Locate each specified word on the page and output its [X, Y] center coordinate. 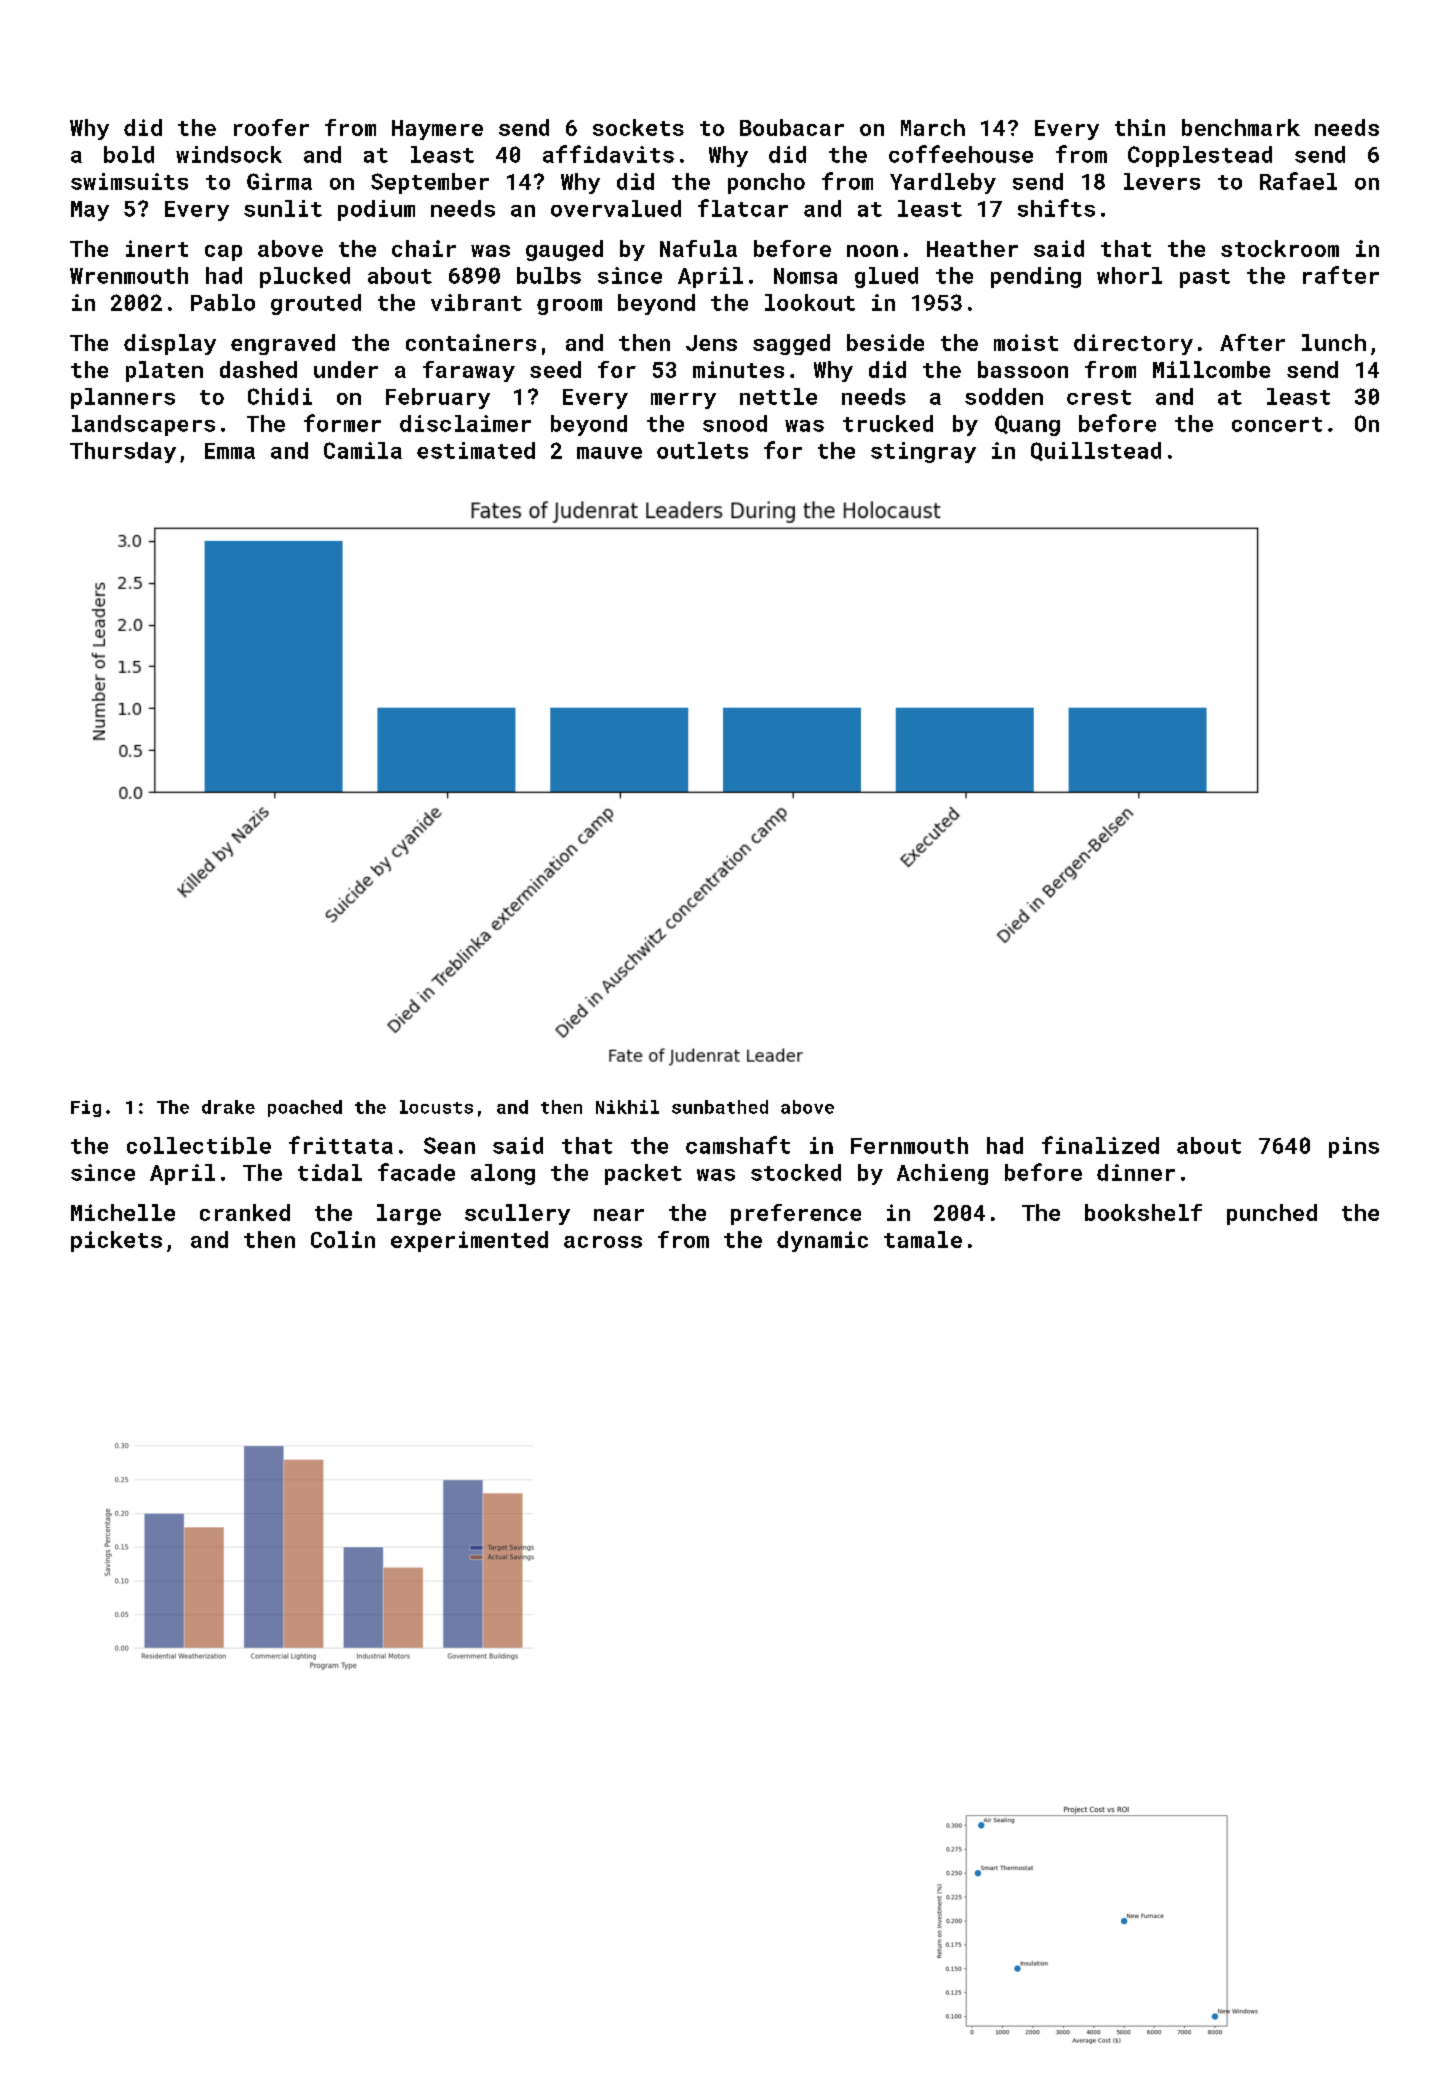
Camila [363, 450]
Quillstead [1096, 451]
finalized [1100, 1145]
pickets [116, 1241]
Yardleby [943, 183]
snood [735, 423]
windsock [229, 154]
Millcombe [1211, 369]
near [619, 1215]
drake [228, 1107]
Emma [230, 451]
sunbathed [720, 1107]
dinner [1136, 1172]
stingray [923, 452]
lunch [1334, 342]
